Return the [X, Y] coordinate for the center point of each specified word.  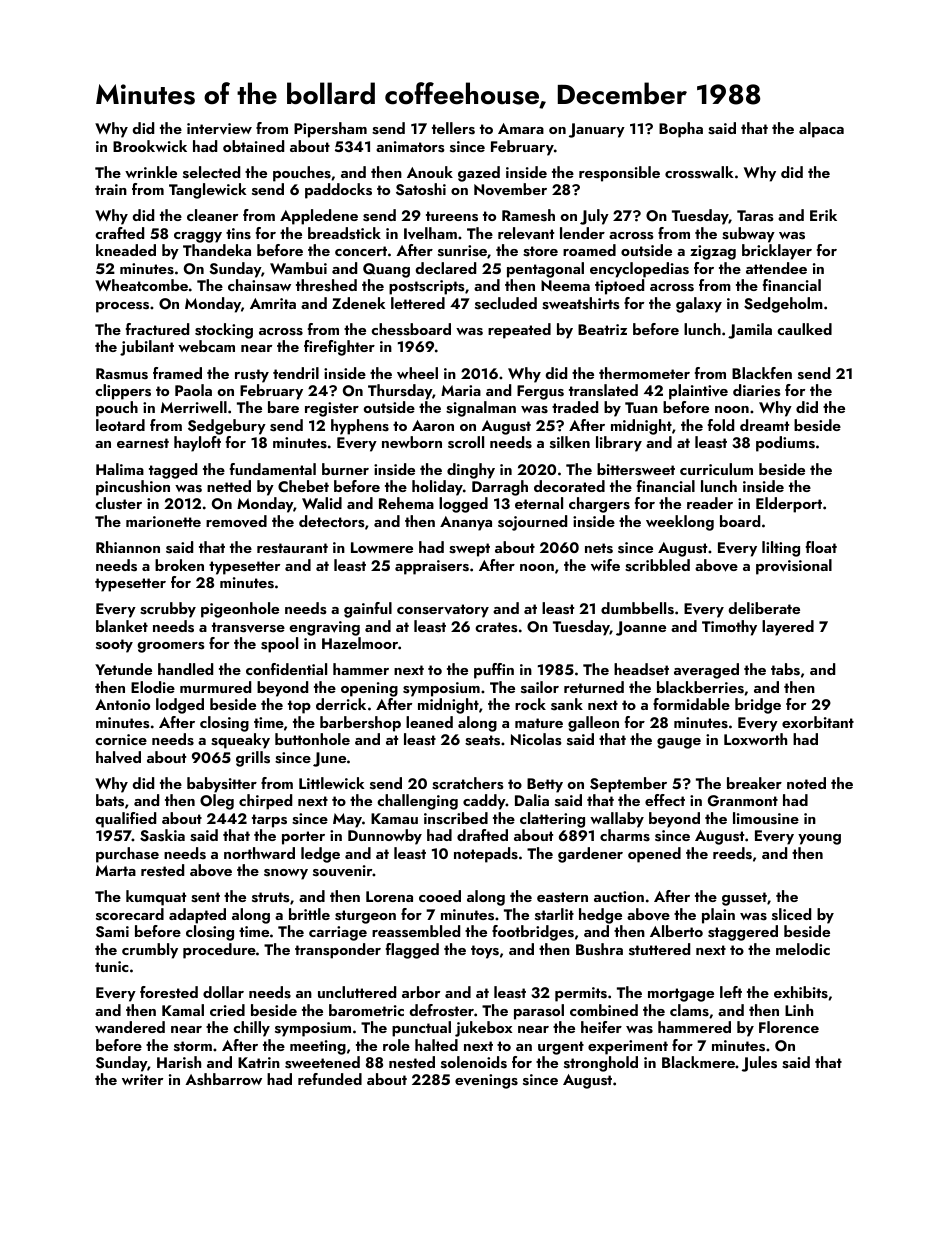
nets [599, 548]
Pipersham [330, 130]
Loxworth [755, 739]
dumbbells [637, 608]
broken [179, 565]
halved [118, 757]
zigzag [713, 252]
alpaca [821, 130]
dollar [223, 992]
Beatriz [602, 329]
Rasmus [122, 374]
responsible [619, 174]
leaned [429, 722]
